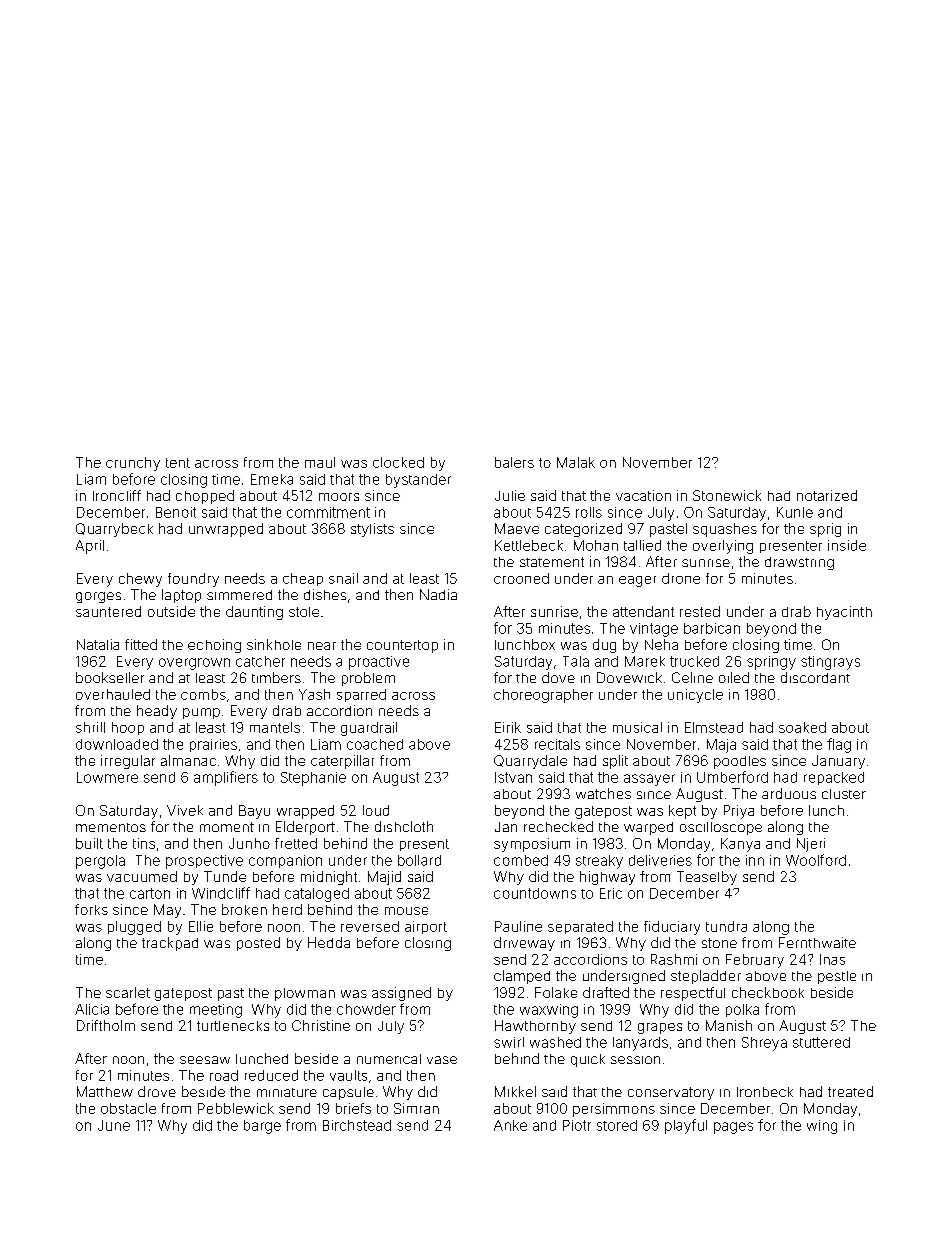 The width and height of the screenshot is (952, 1233). Describe the element at coordinates (114, 1125) in the screenshot. I see `June` at that location.
